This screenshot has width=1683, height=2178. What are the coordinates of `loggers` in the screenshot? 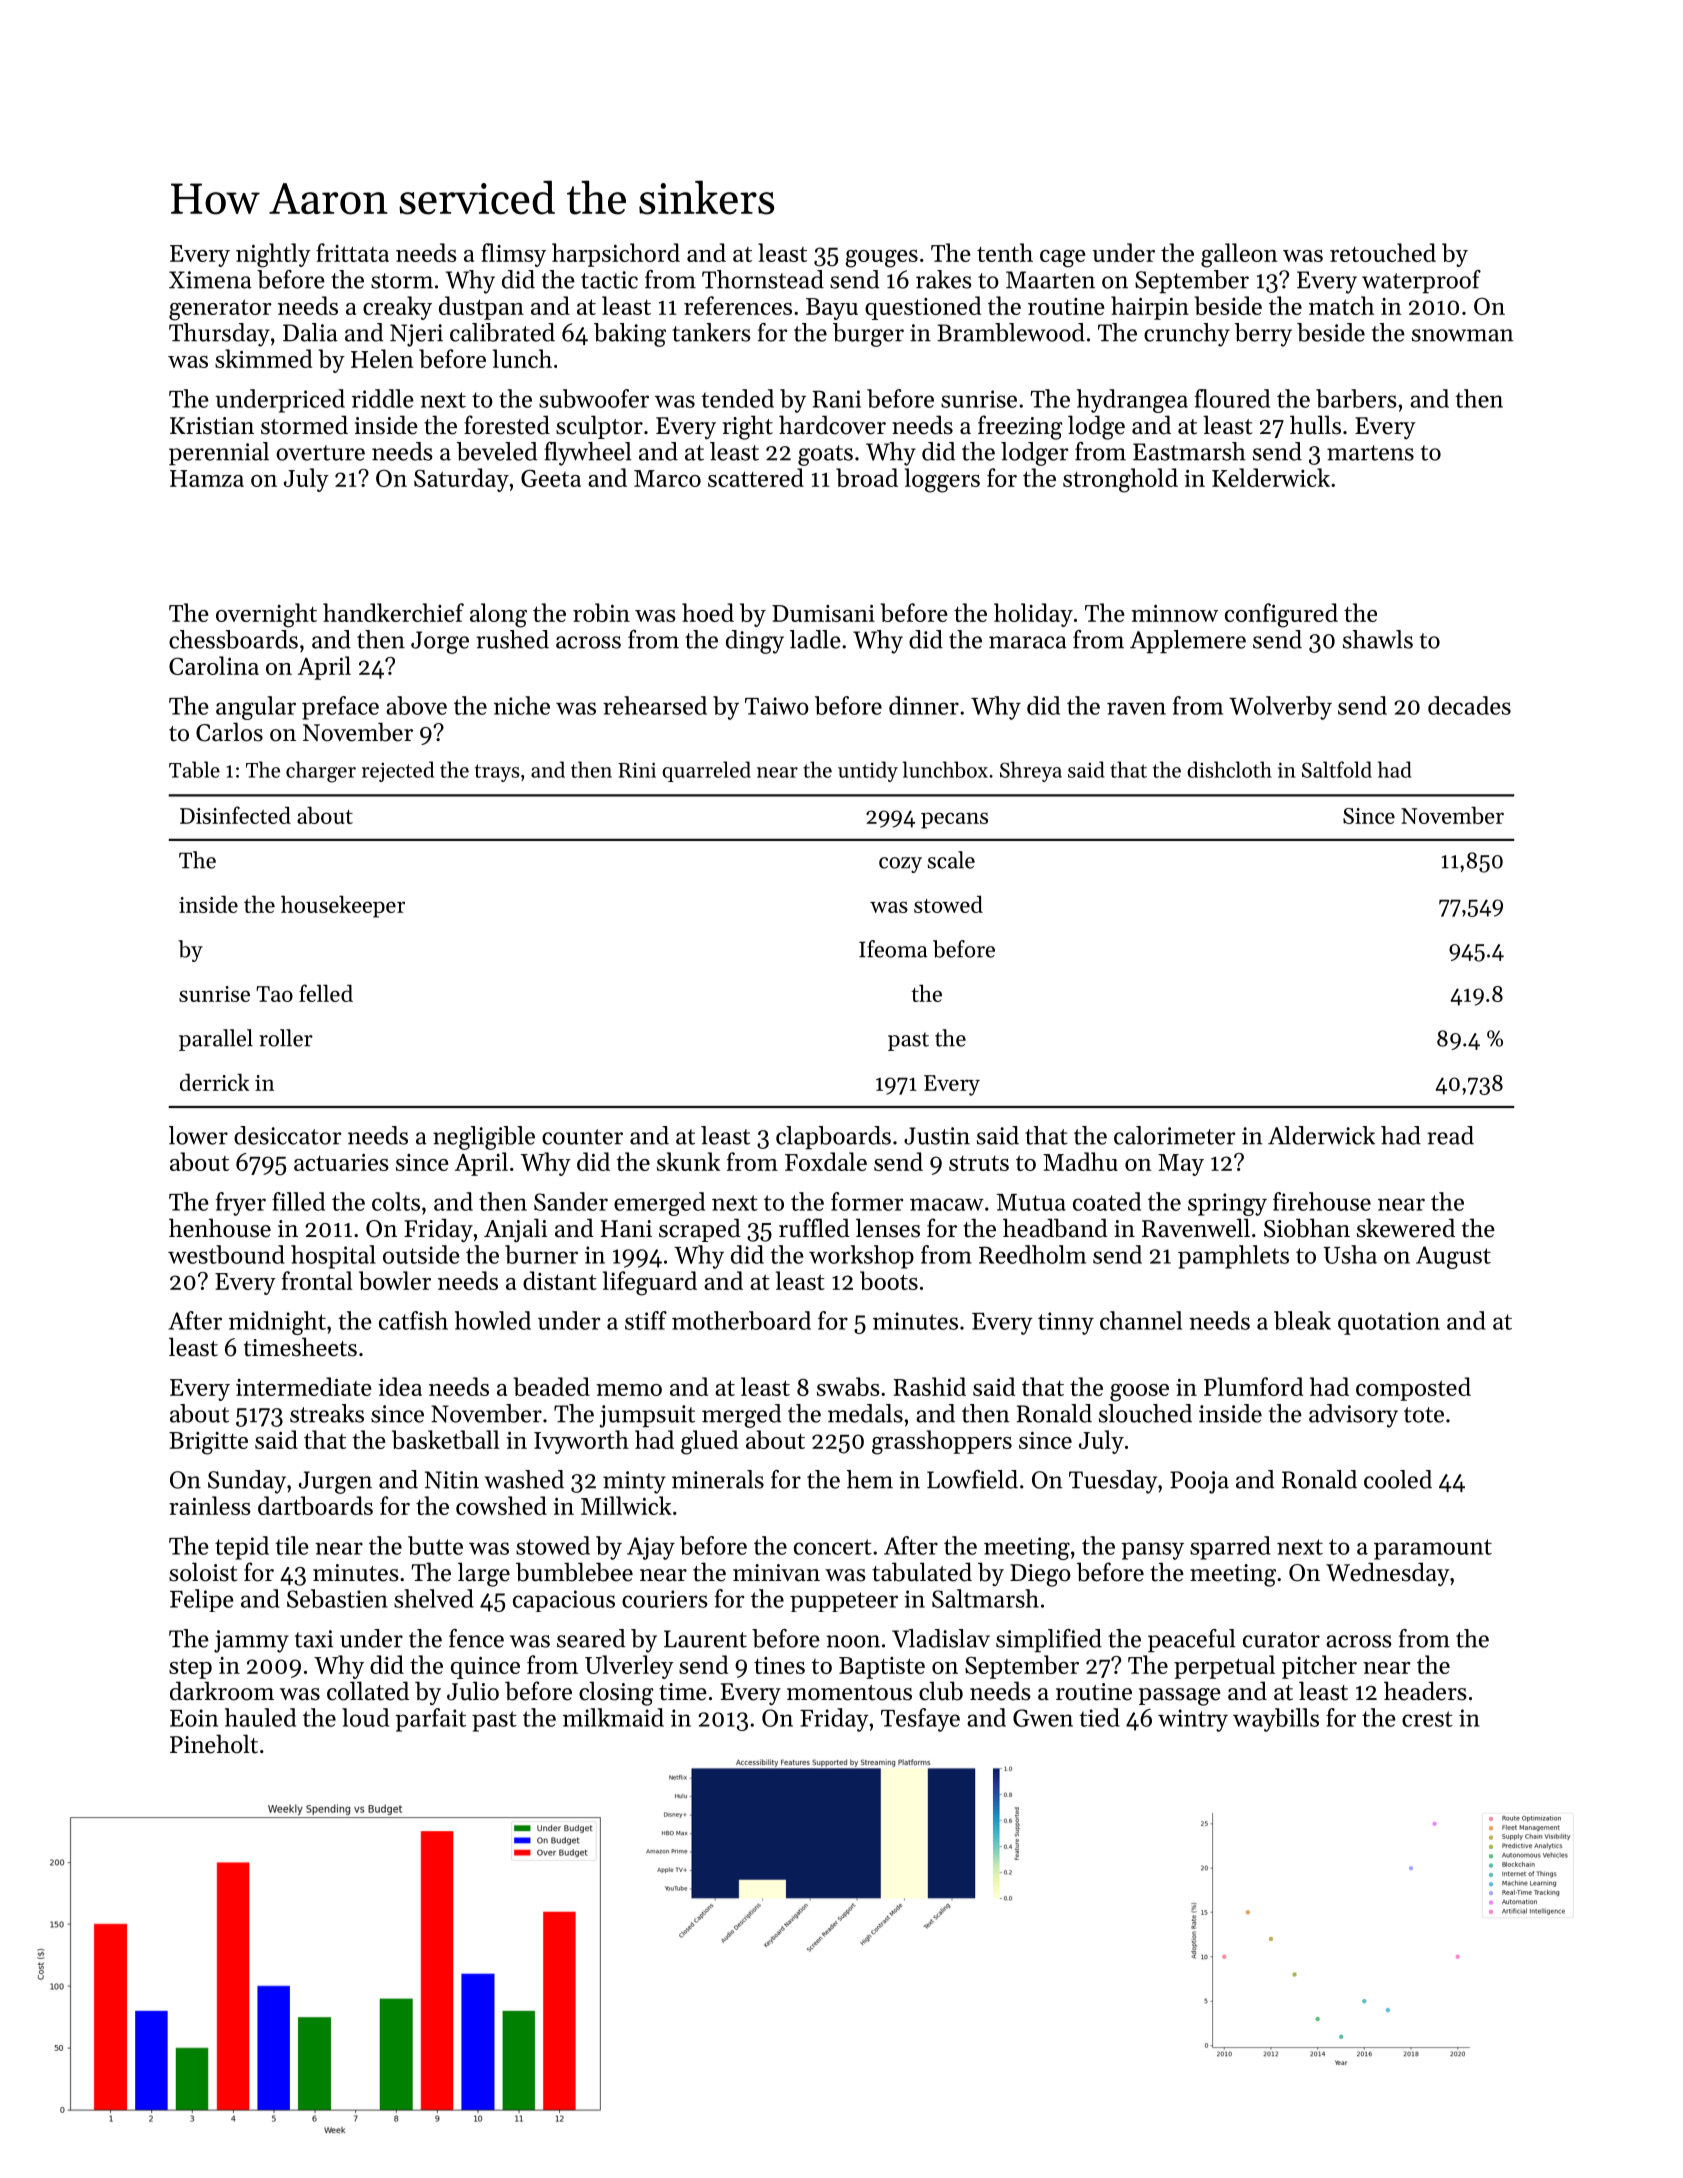 It's located at (942, 480).
